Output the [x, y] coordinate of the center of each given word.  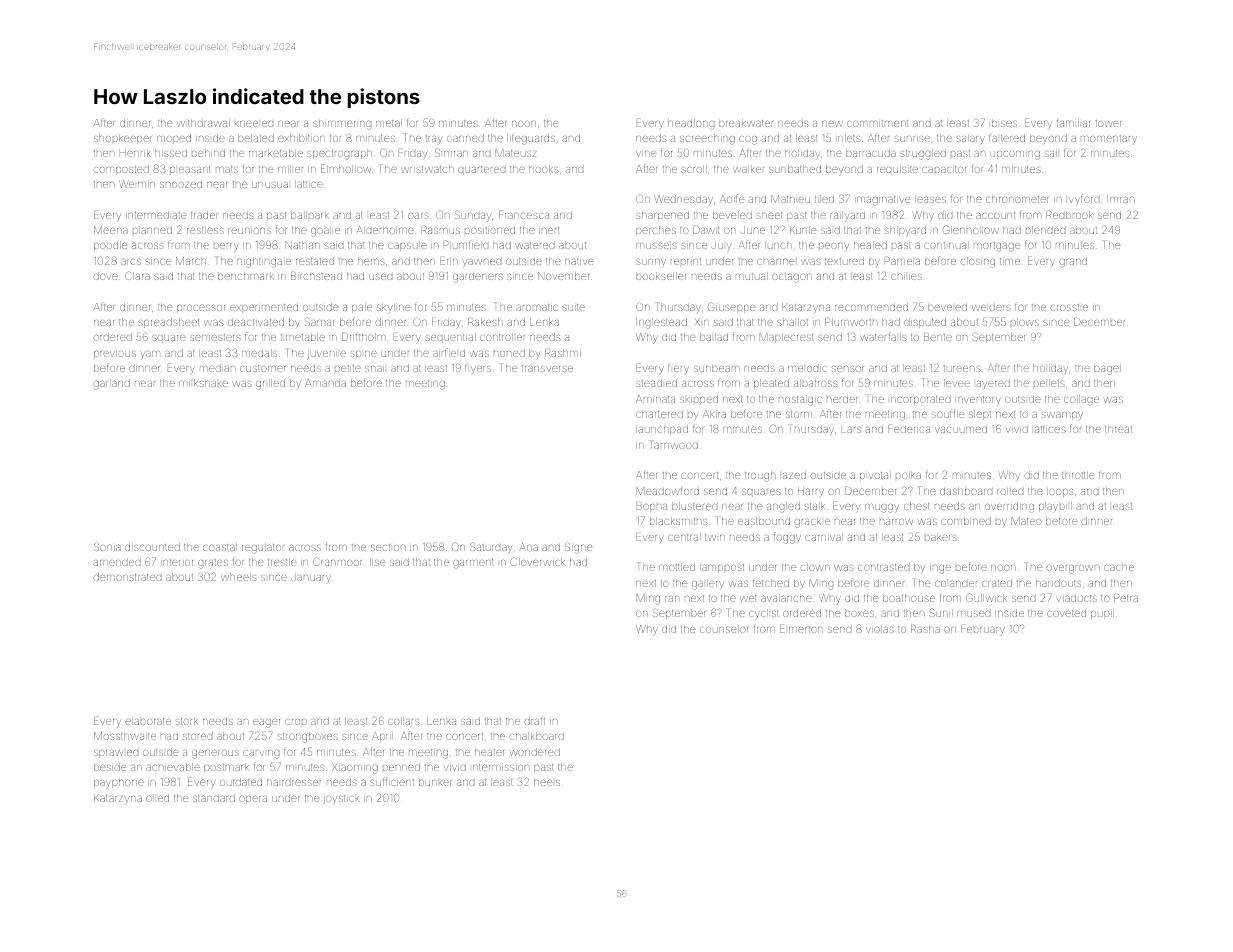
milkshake [203, 383]
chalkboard [537, 736]
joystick [342, 799]
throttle [1078, 475]
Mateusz [516, 153]
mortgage [997, 247]
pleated [771, 384]
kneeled [254, 124]
